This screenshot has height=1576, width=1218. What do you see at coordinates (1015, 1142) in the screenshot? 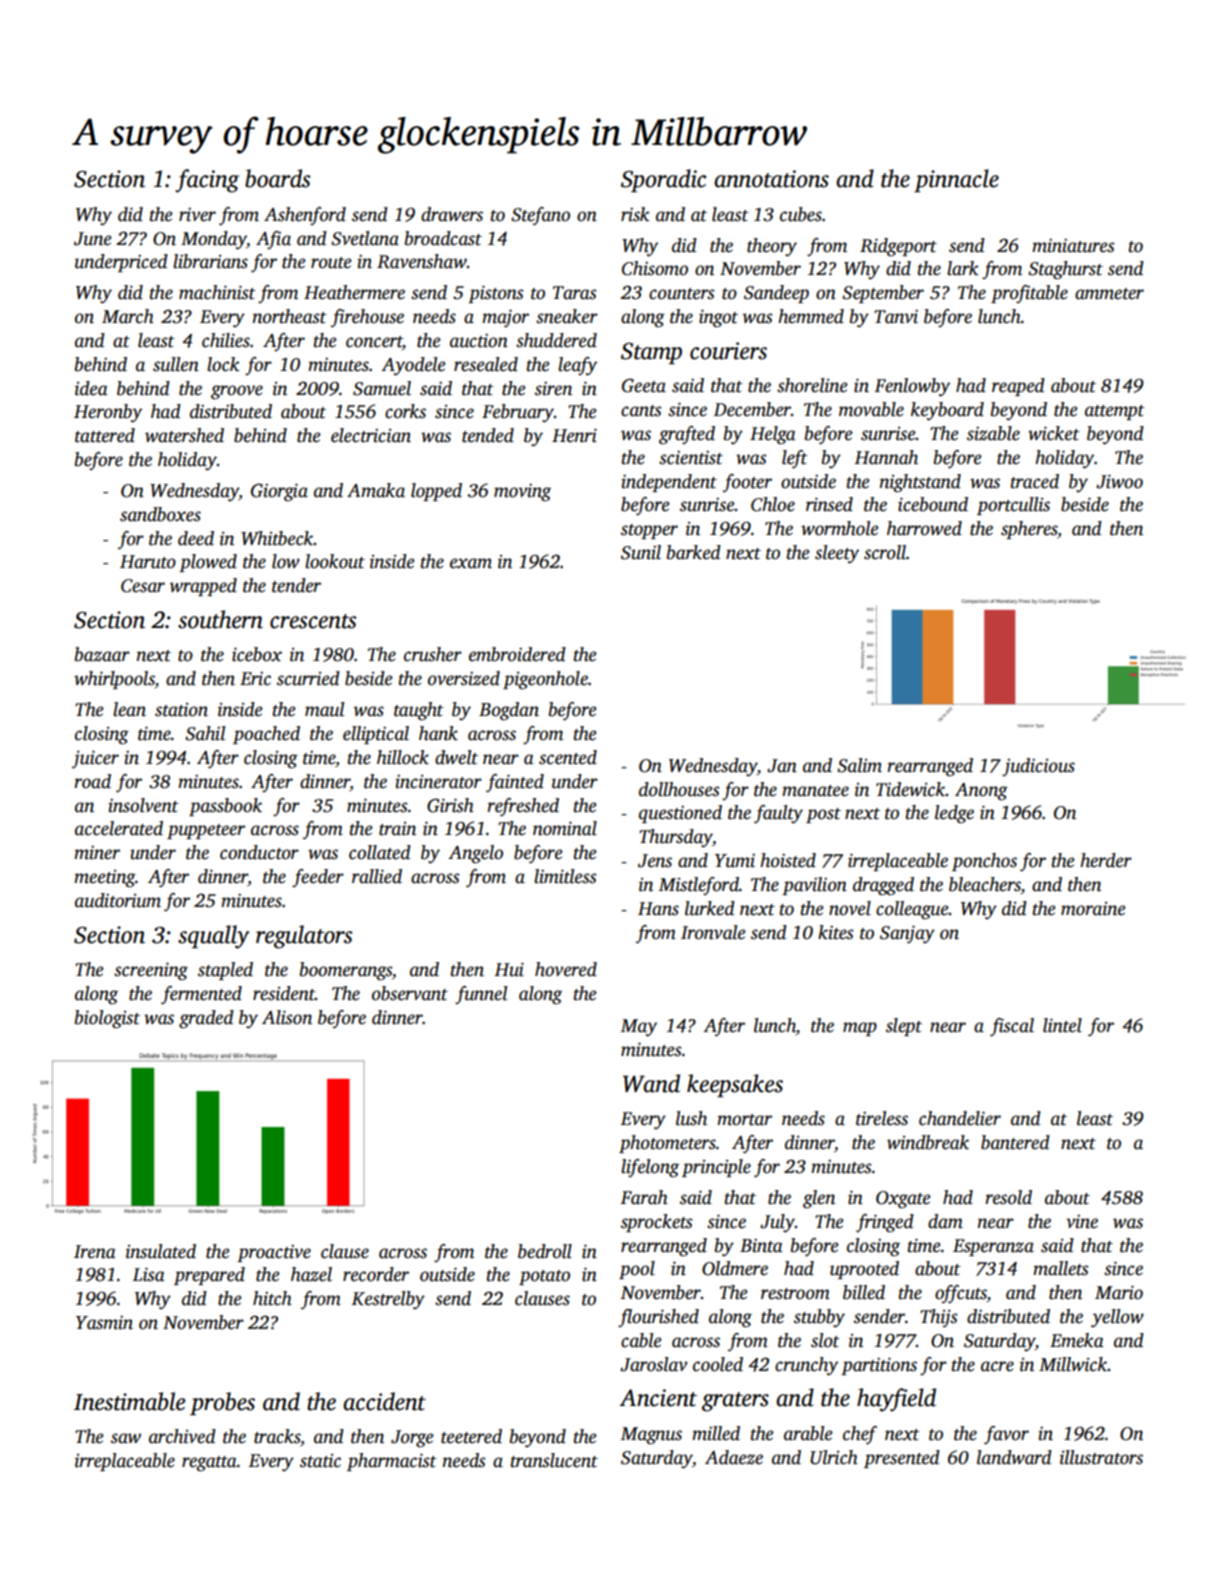
I see `bantered` at bounding box center [1015, 1142].
